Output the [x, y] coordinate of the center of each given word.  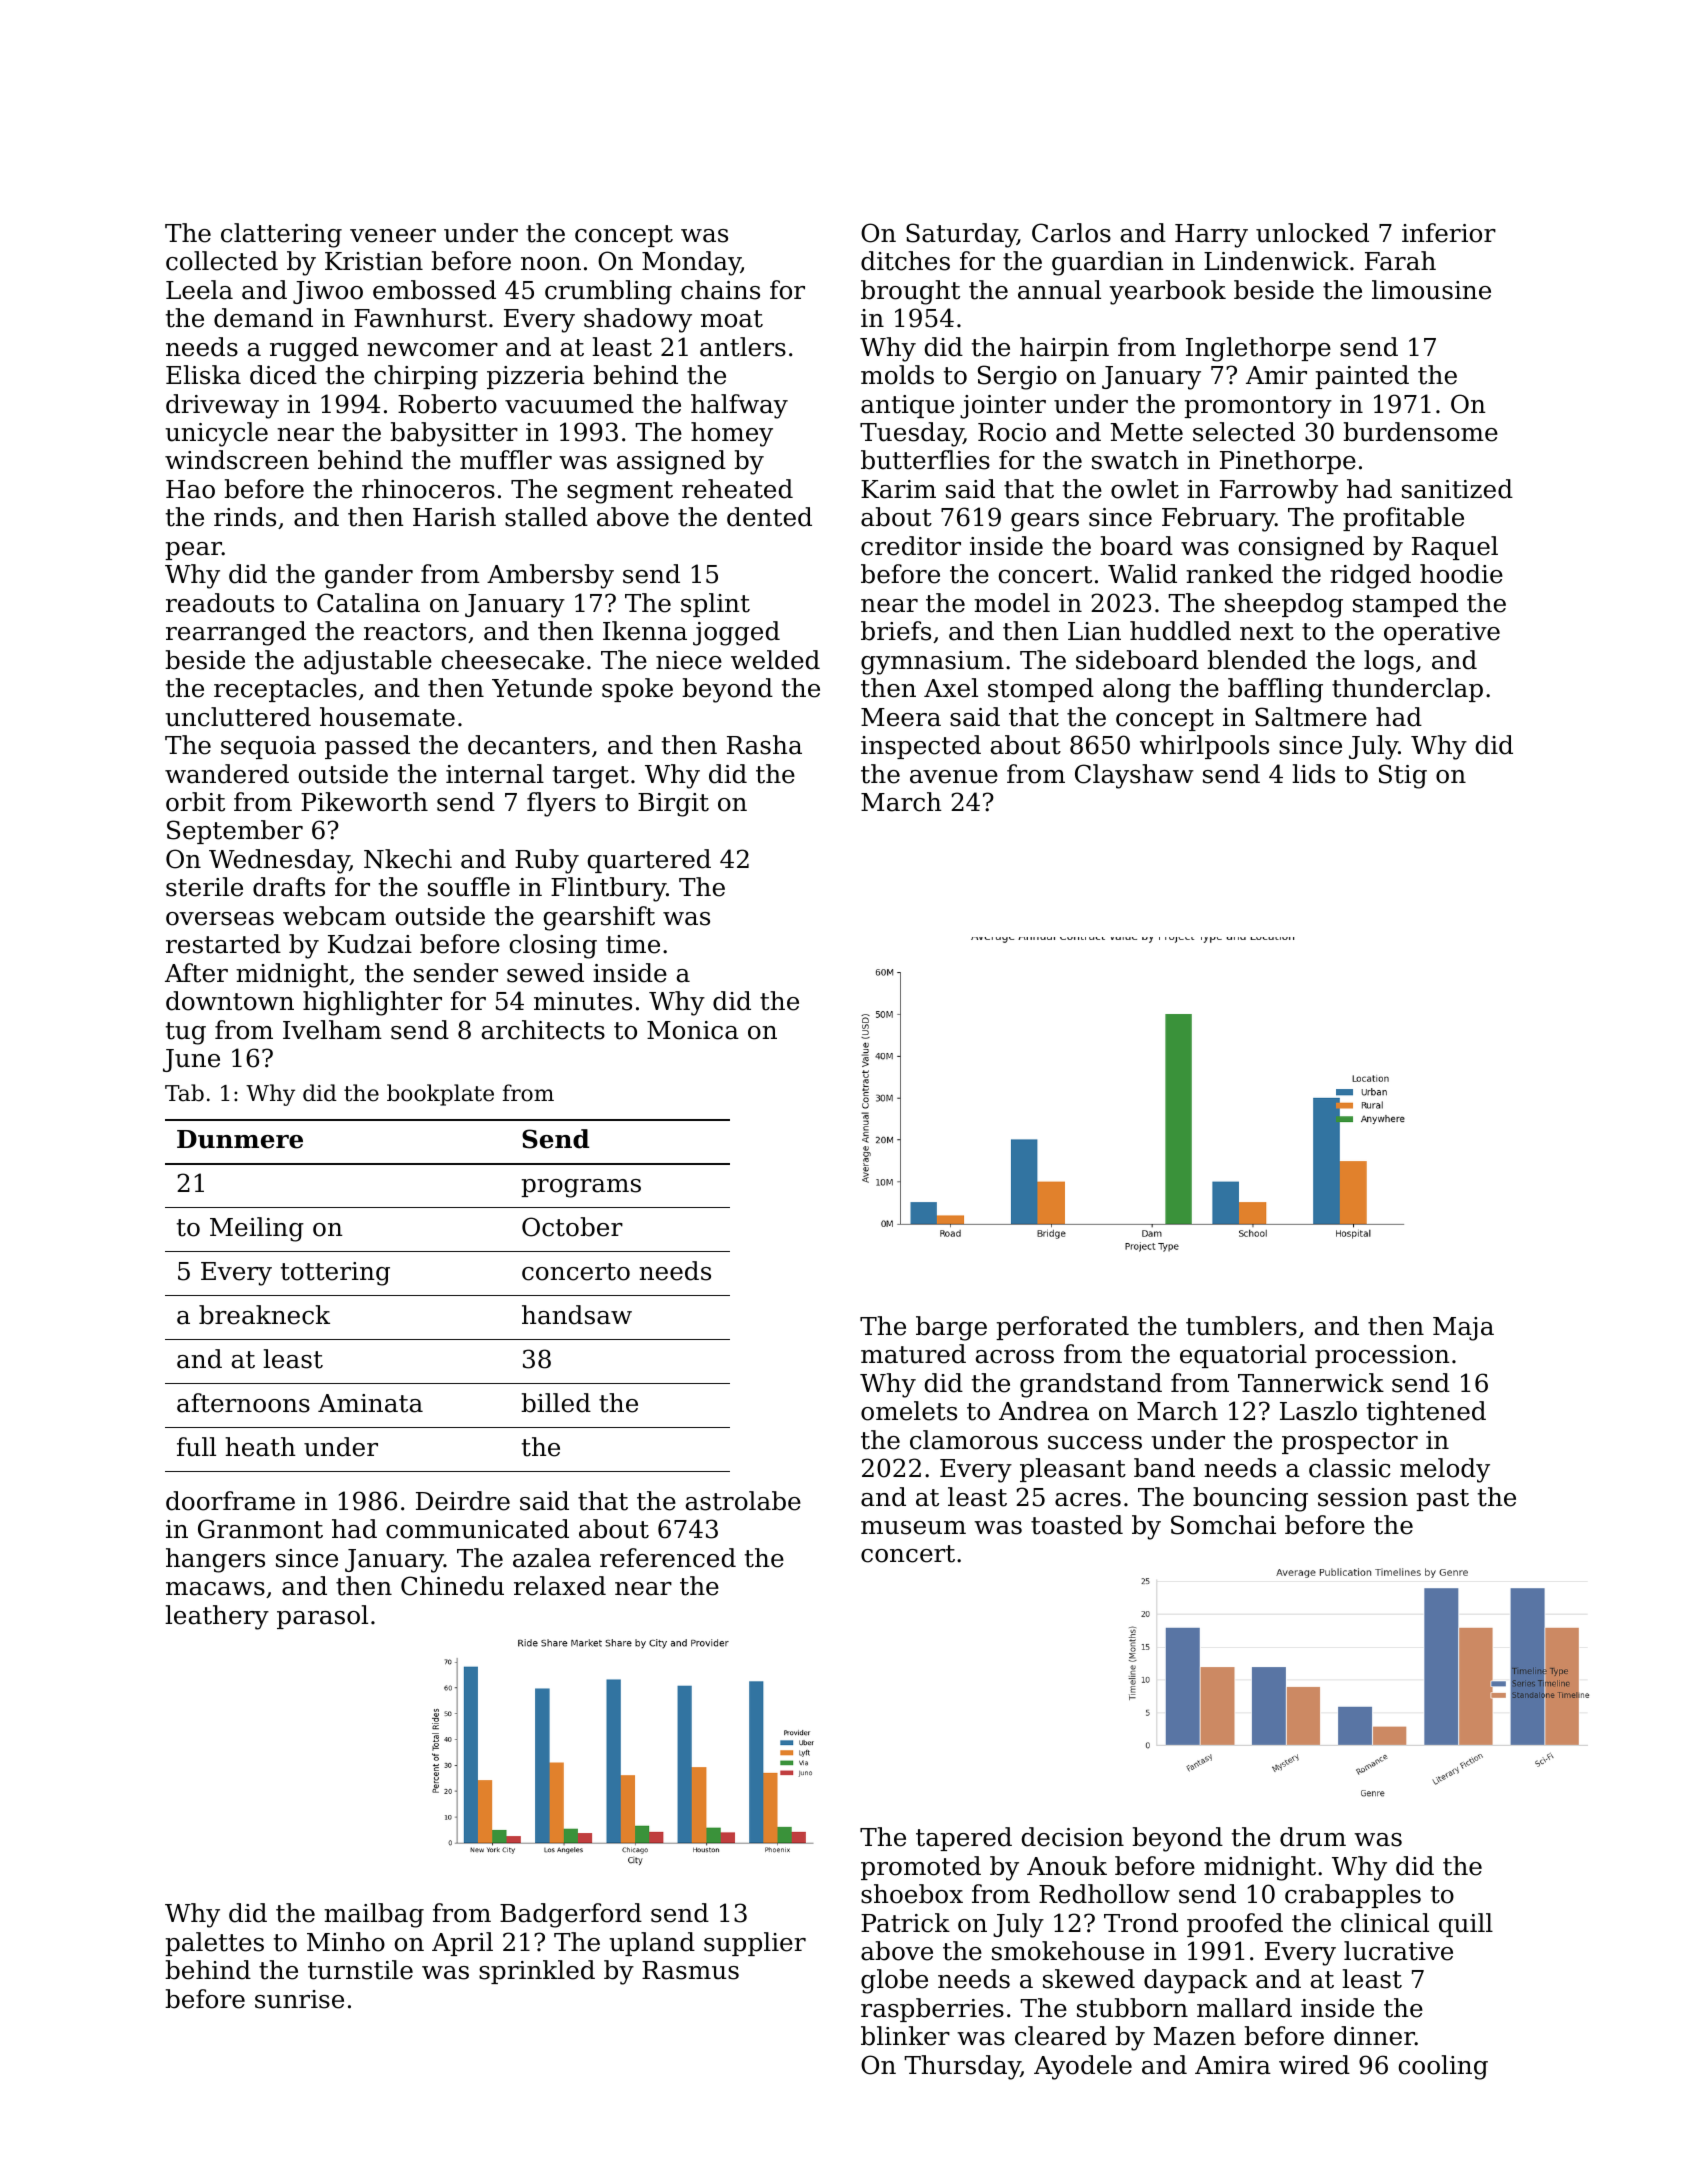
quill [1466, 1925]
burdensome [1420, 432]
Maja [1463, 1329]
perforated [1062, 1328]
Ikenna [645, 631]
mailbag [374, 1915]
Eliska [203, 375]
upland [652, 1944]
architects [543, 1030]
